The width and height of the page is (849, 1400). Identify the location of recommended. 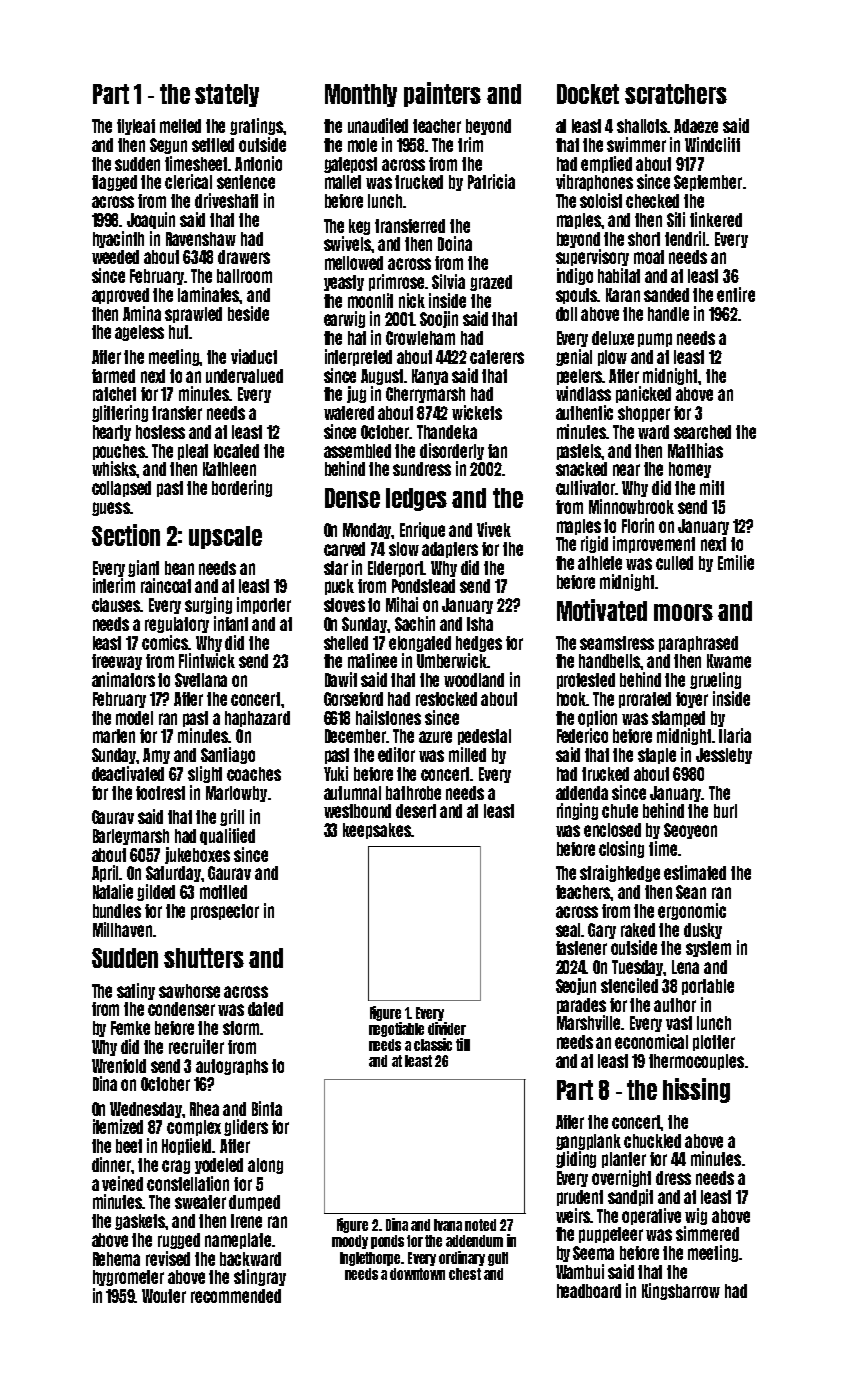
(236, 1296).
